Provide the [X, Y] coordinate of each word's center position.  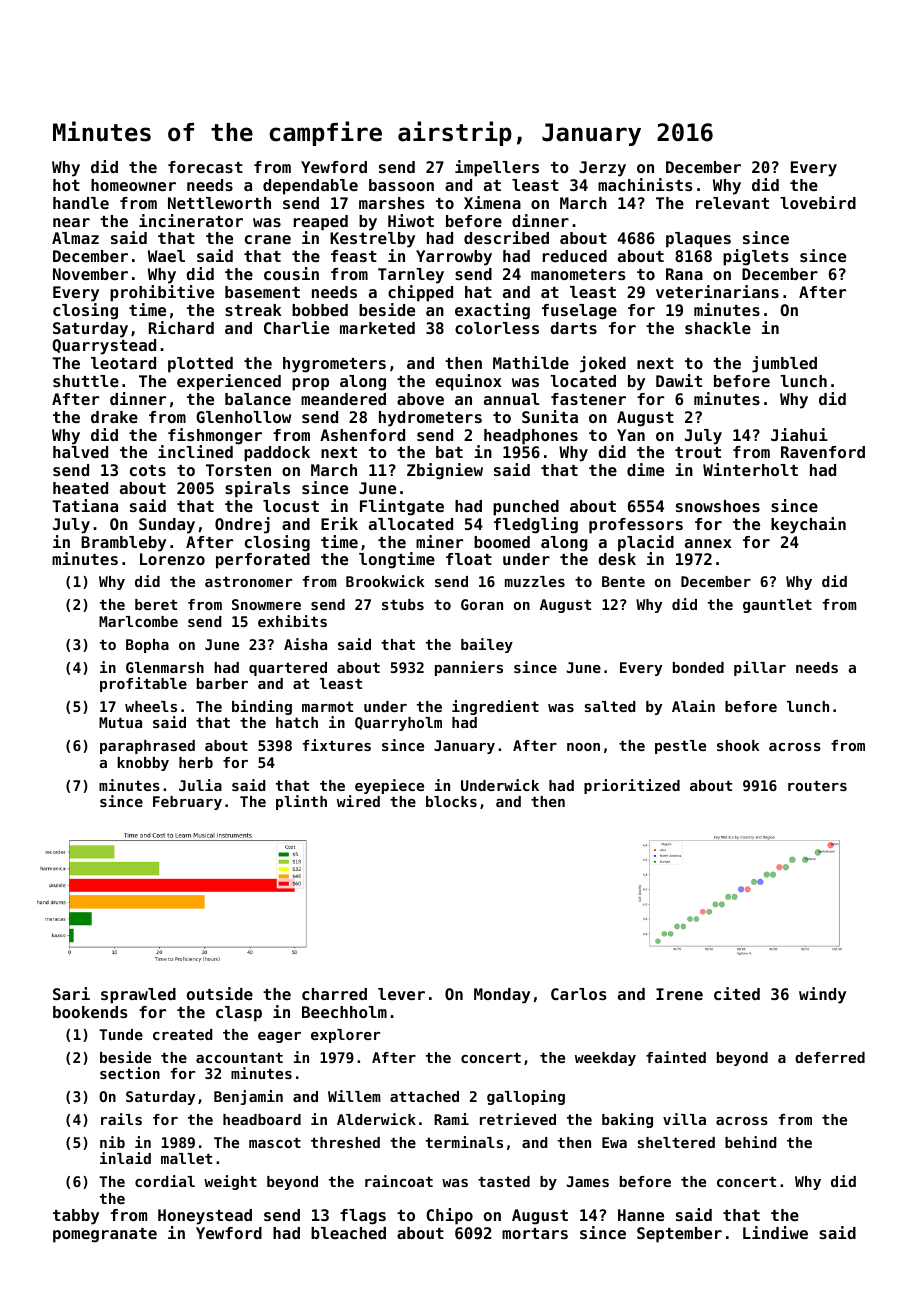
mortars [535, 1233]
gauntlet [777, 606]
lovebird [818, 202]
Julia [200, 785]
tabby [76, 1217]
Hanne [641, 1215]
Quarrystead [104, 347]
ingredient [495, 707]
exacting [492, 311]
